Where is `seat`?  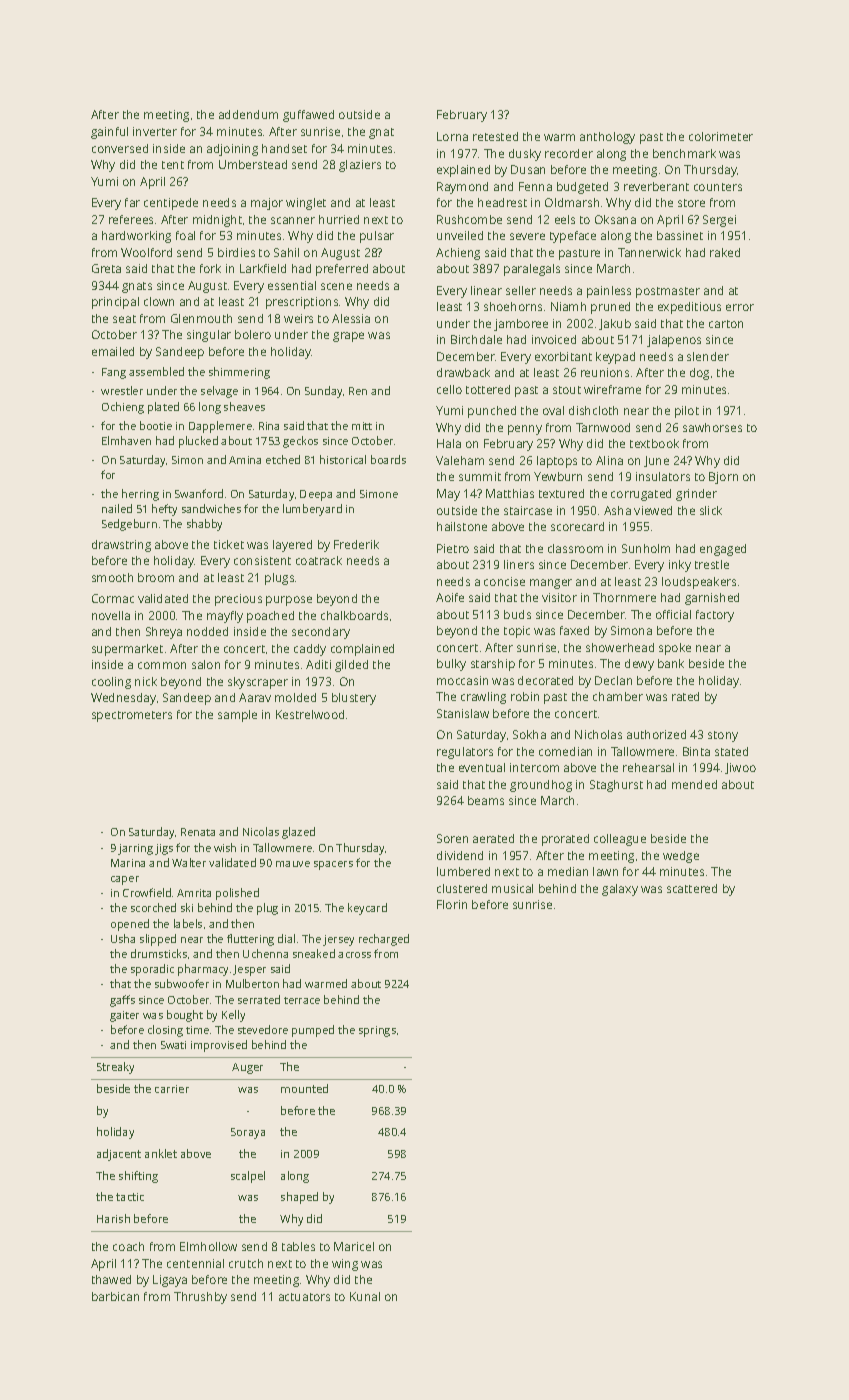
seat is located at coordinates (124, 319).
